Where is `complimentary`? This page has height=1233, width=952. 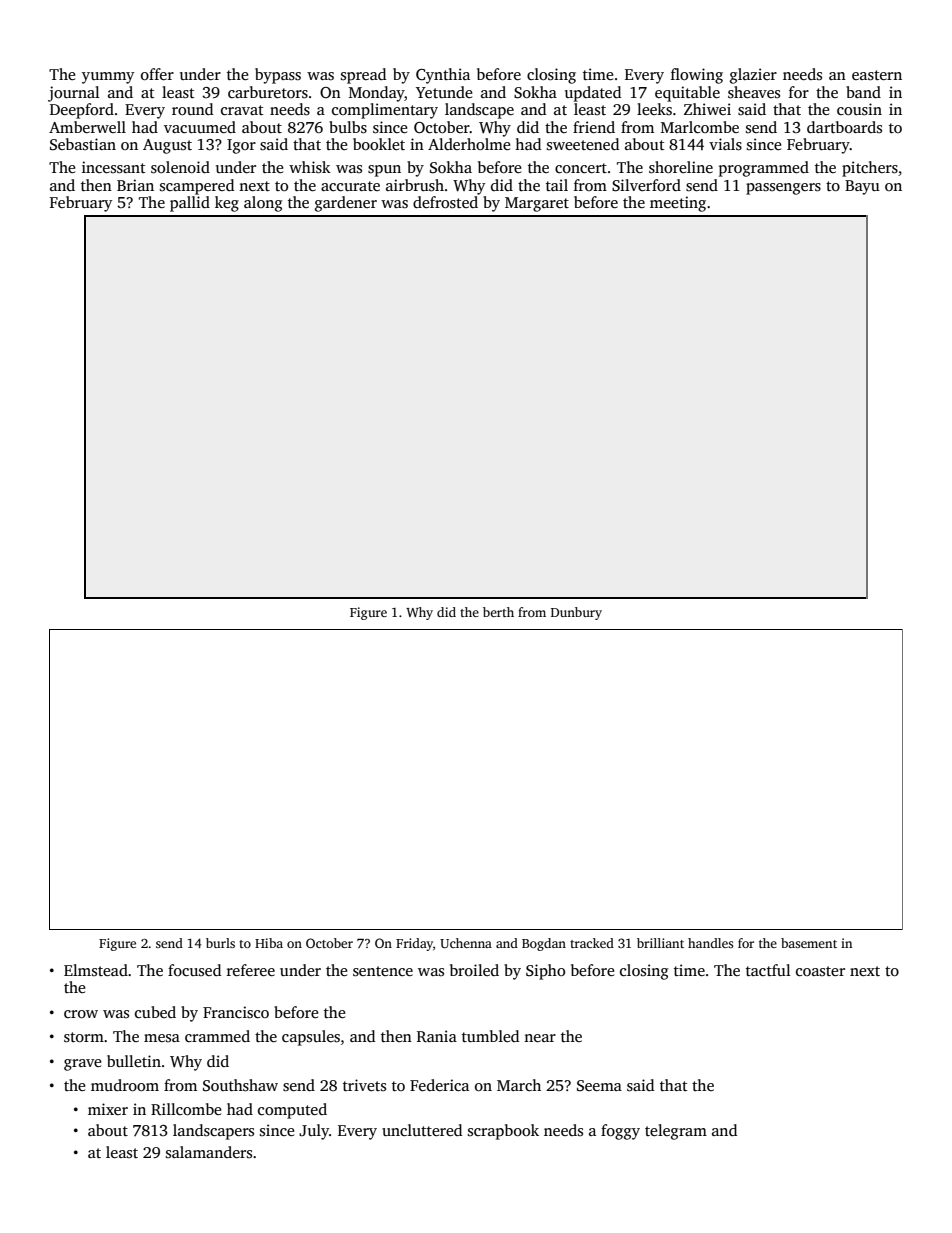
complimentary is located at coordinates (385, 111).
